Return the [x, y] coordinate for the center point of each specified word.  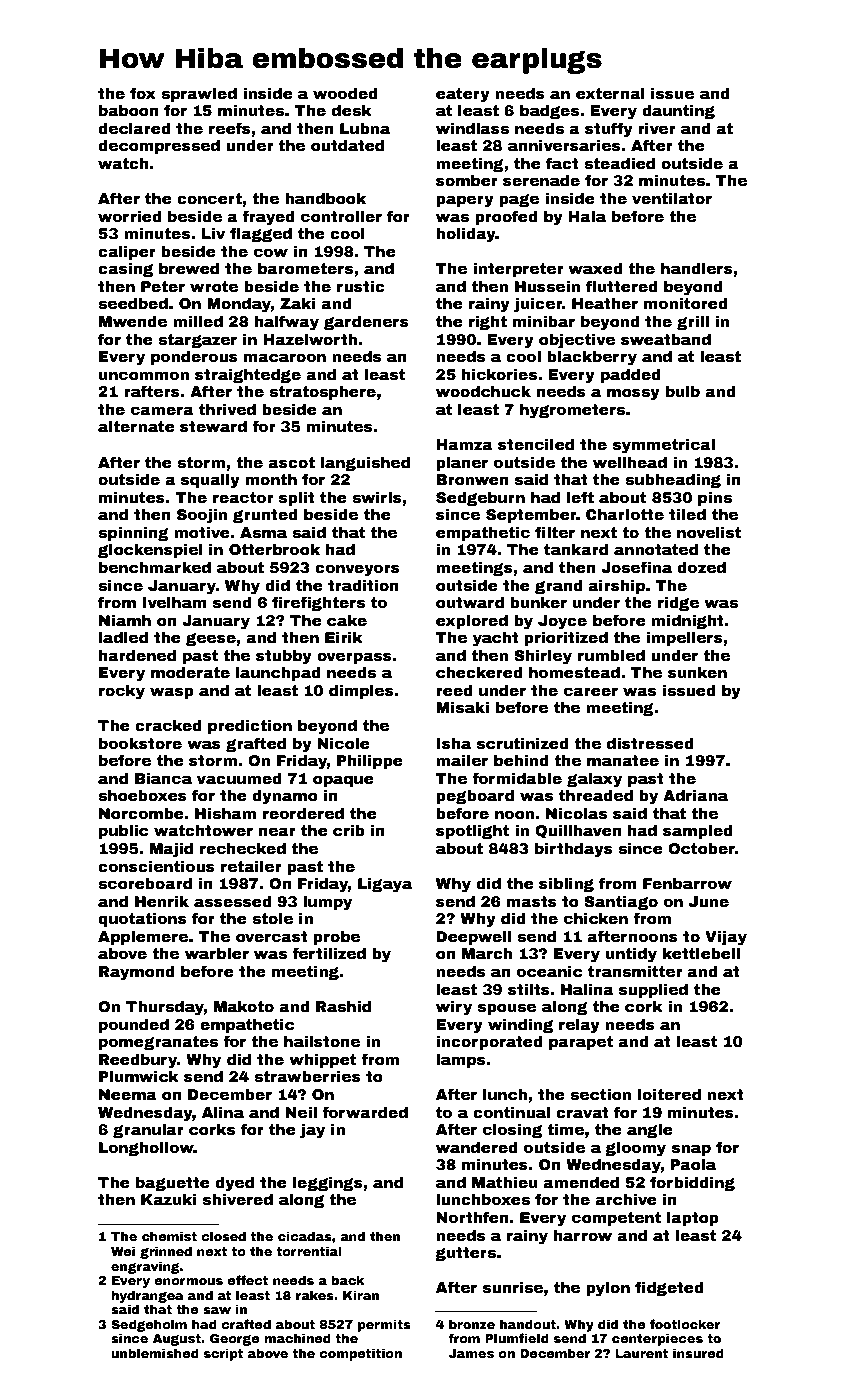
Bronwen [472, 479]
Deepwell [473, 937]
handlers [697, 268]
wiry [454, 1008]
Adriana [695, 795]
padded [631, 375]
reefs [230, 128]
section [600, 1094]
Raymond [137, 973]
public [123, 831]
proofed [506, 217]
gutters [465, 1254]
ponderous [194, 357]
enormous [188, 1281]
